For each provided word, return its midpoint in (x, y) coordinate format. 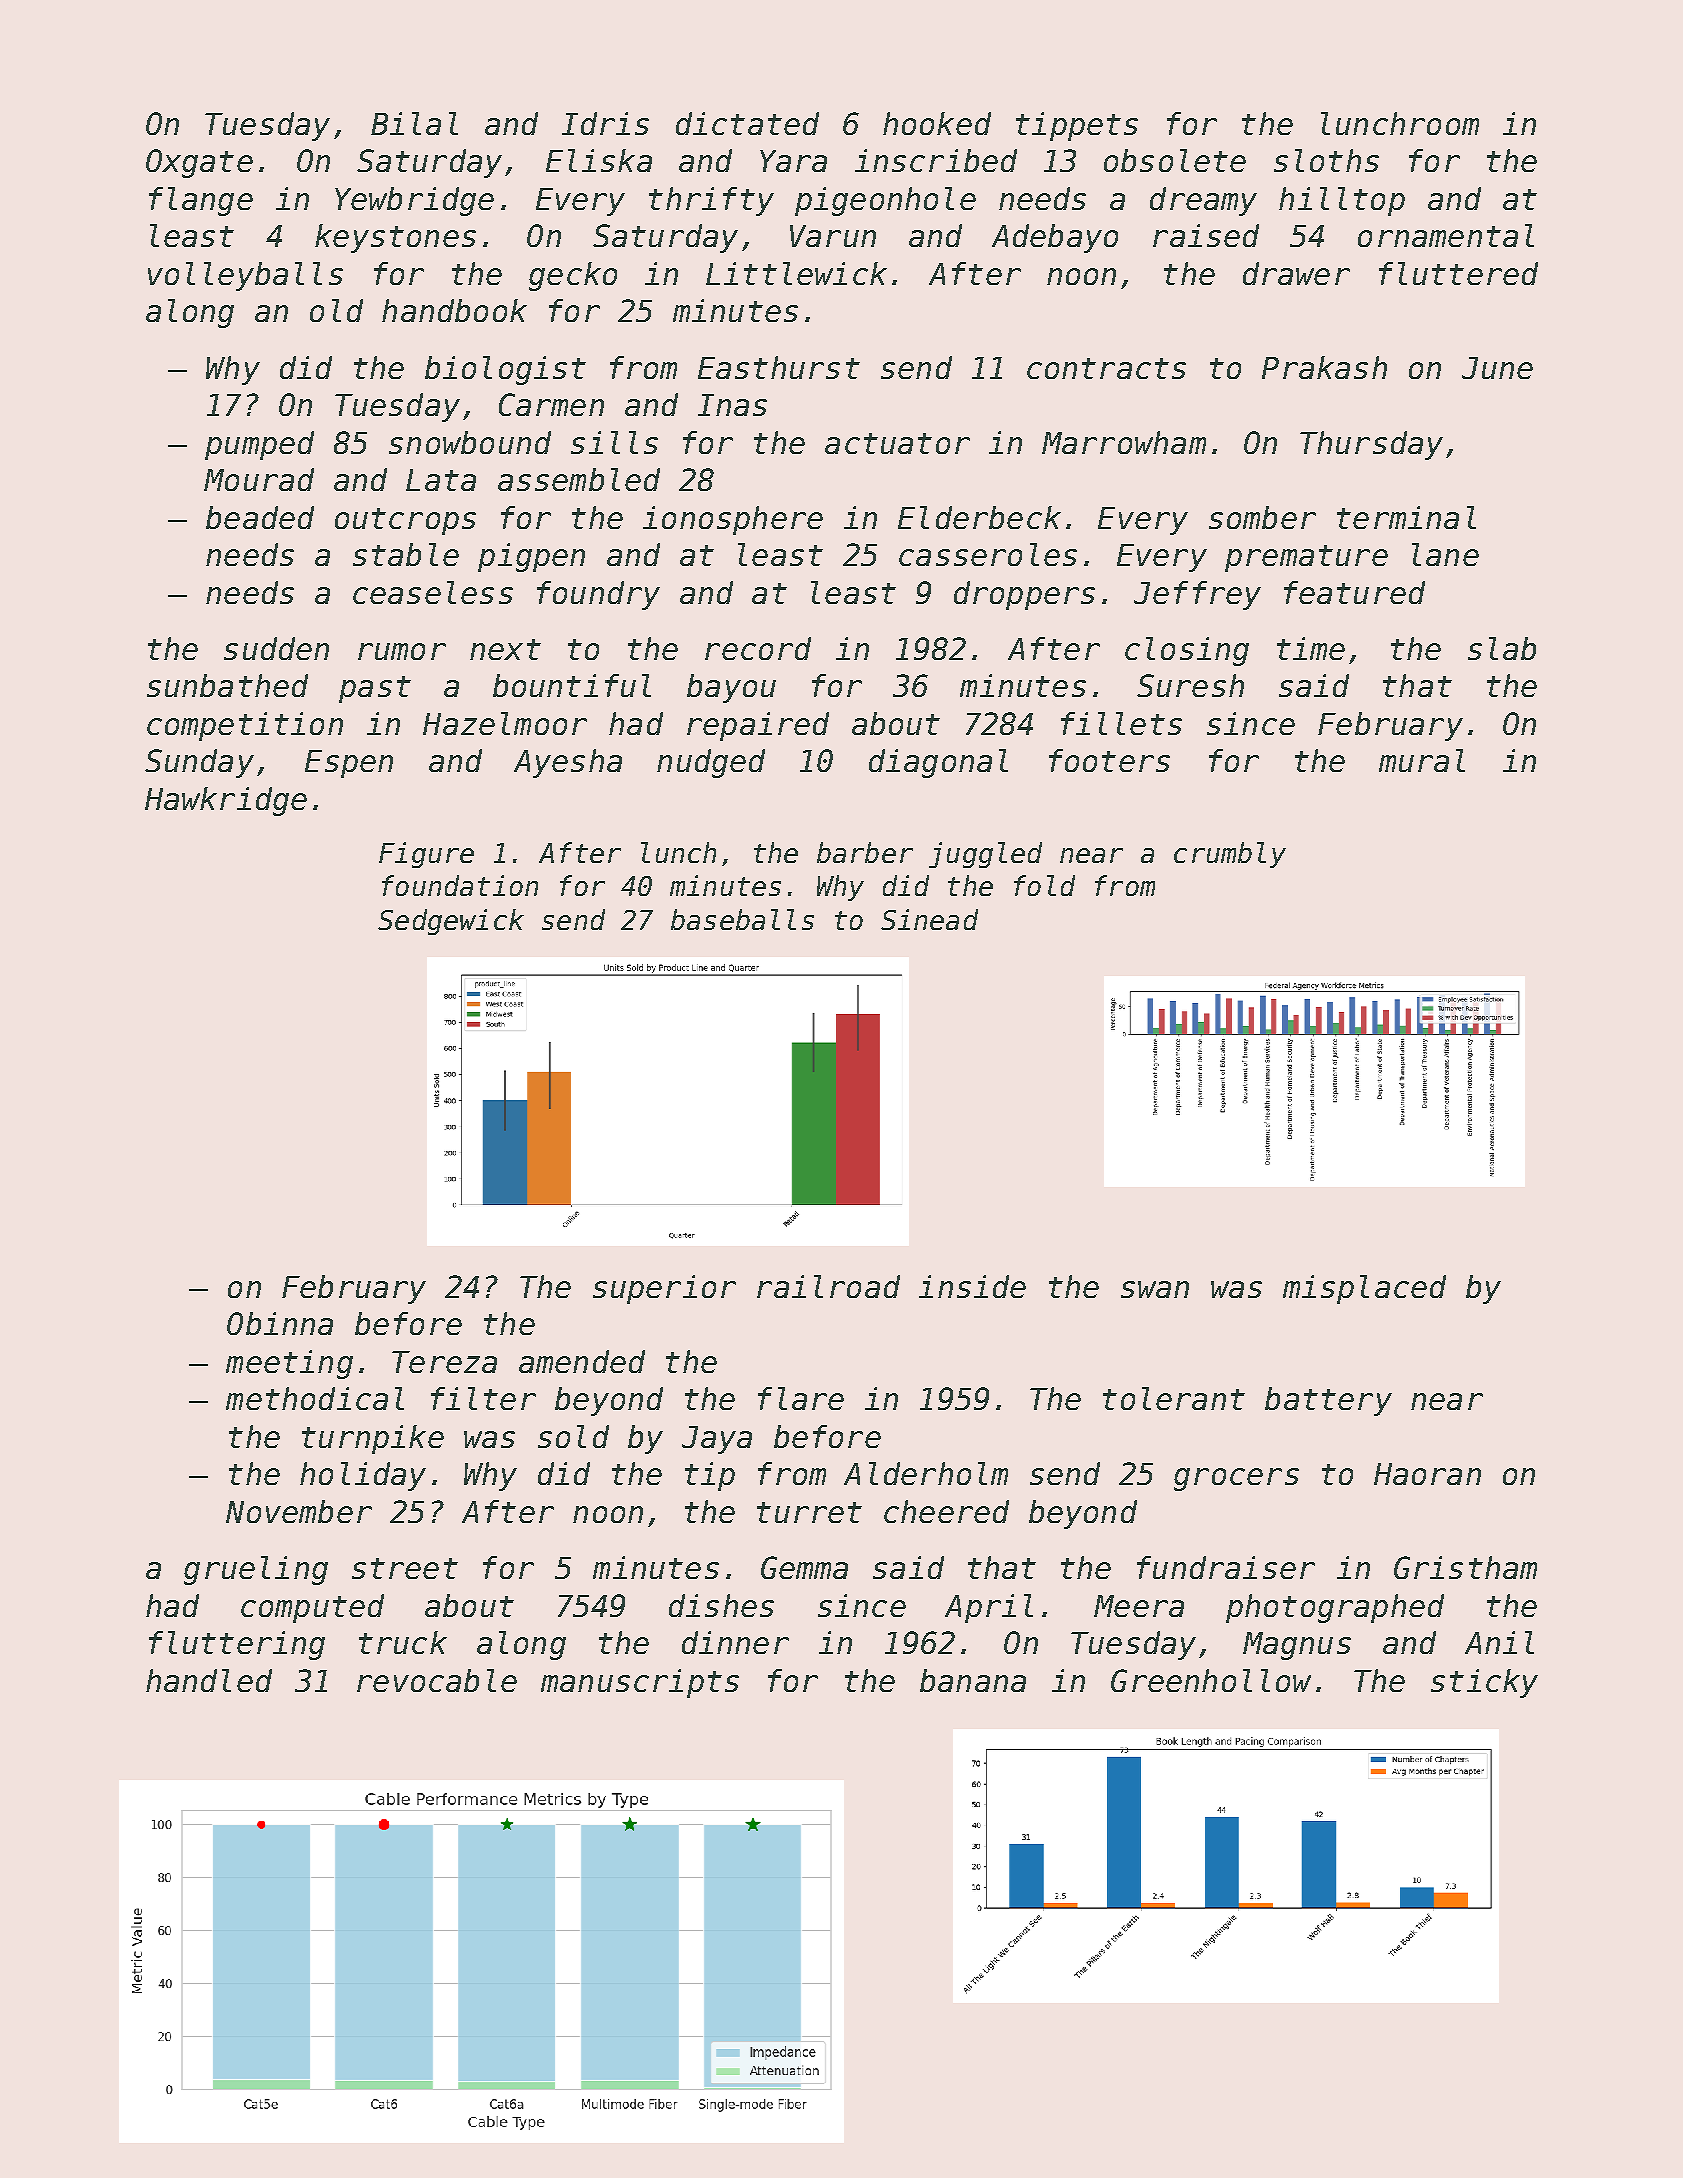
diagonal (938, 763)
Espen (349, 764)
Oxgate (199, 163)
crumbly (1230, 855)
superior (664, 1289)
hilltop (1342, 201)
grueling (256, 1570)
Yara (793, 161)
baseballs (742, 919)
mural (1422, 760)
